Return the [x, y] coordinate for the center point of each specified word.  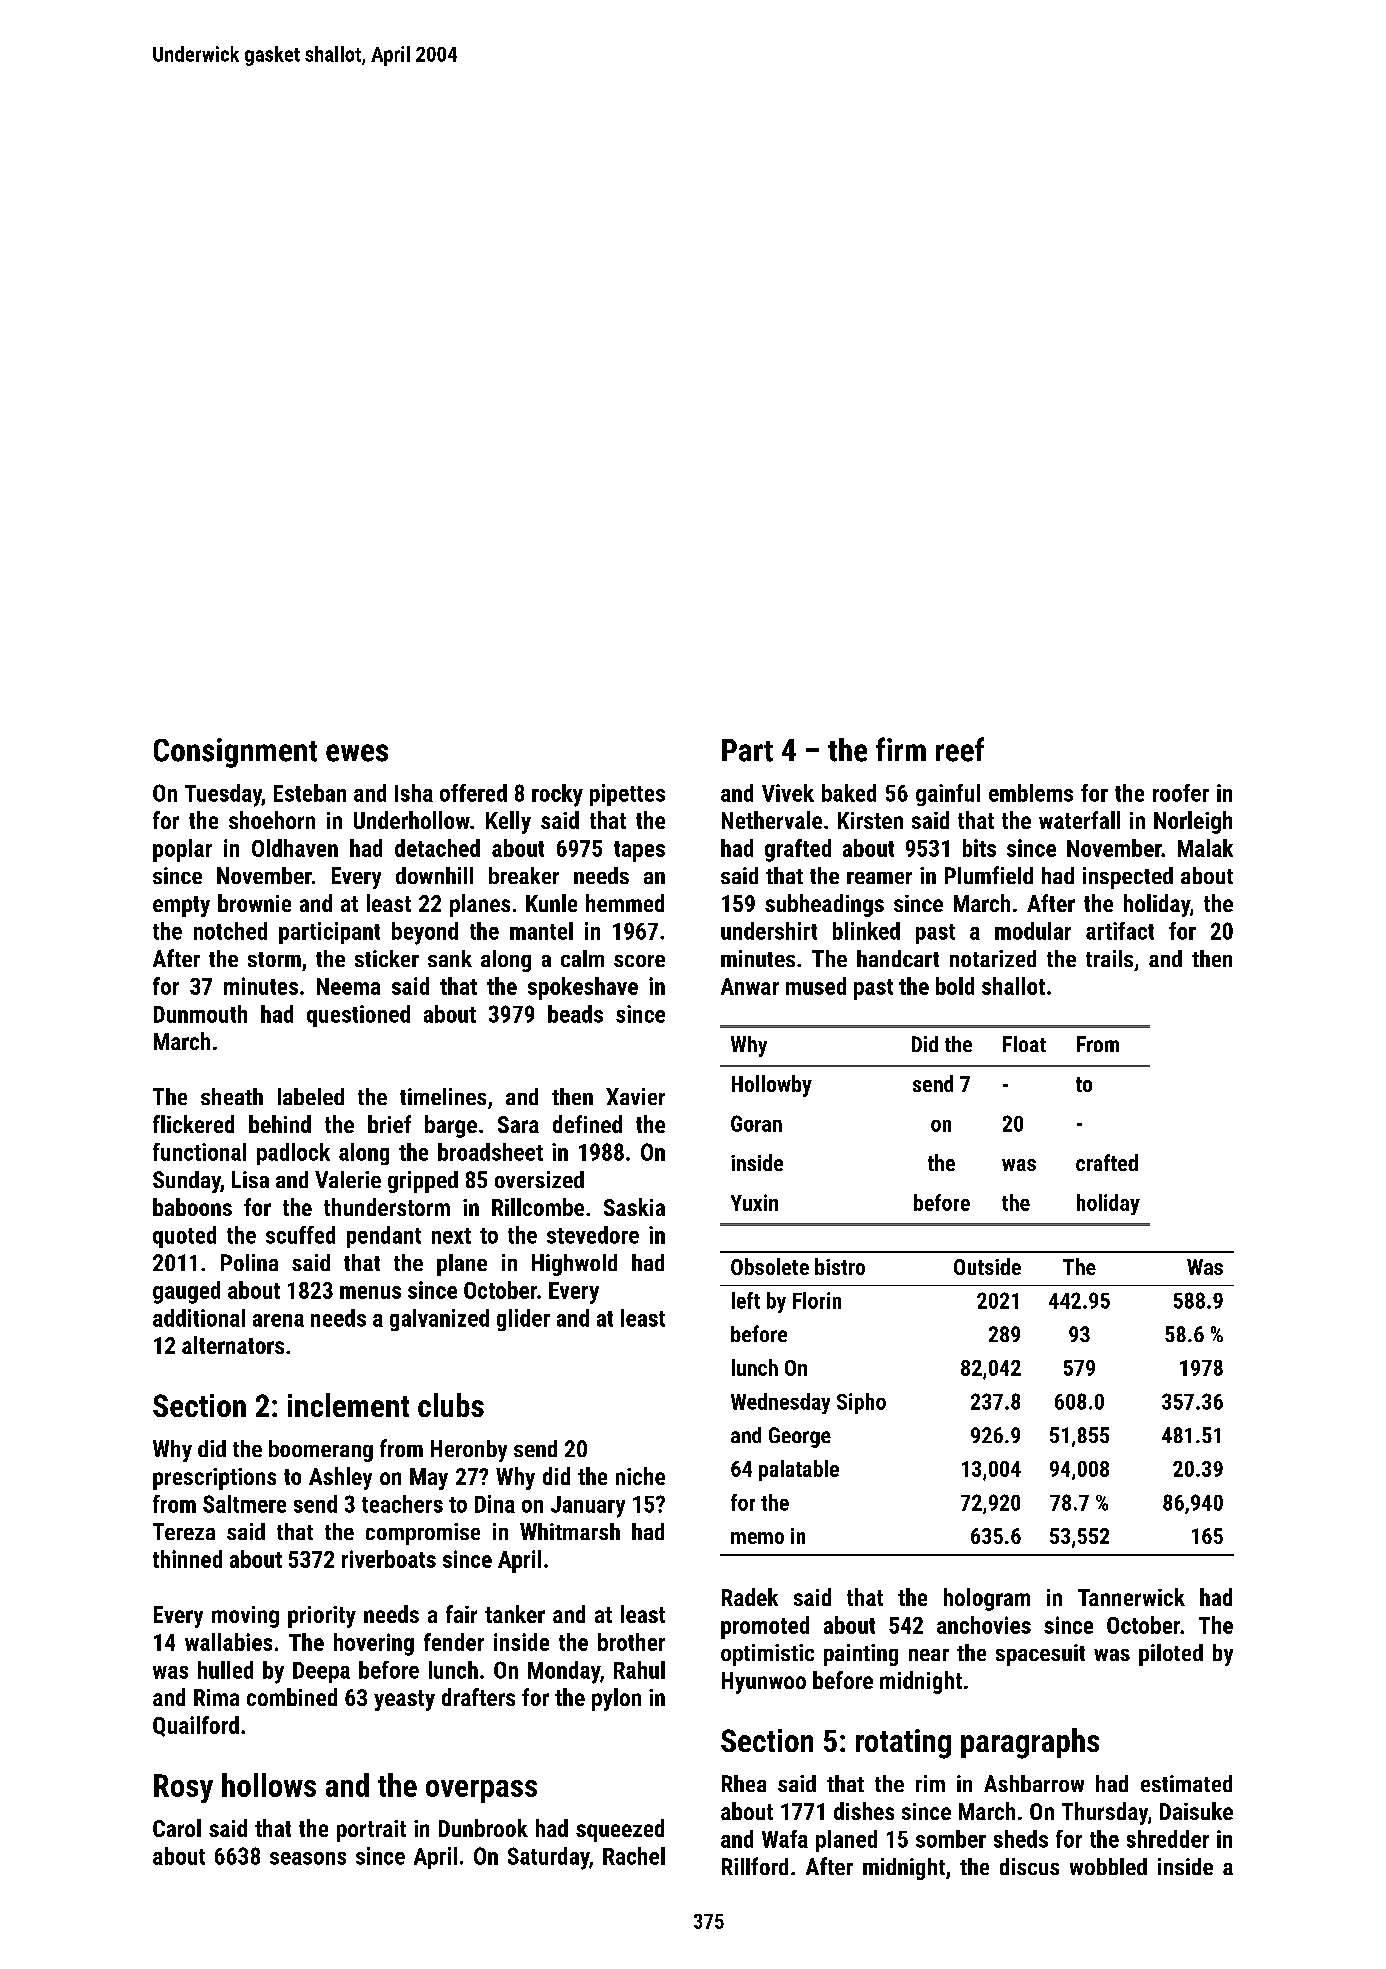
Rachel [634, 1856]
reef [960, 749]
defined [587, 1124]
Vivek [788, 793]
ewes [357, 753]
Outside [987, 1266]
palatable [799, 1470]
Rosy [183, 1788]
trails [1109, 958]
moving [245, 1617]
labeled [311, 1096]
